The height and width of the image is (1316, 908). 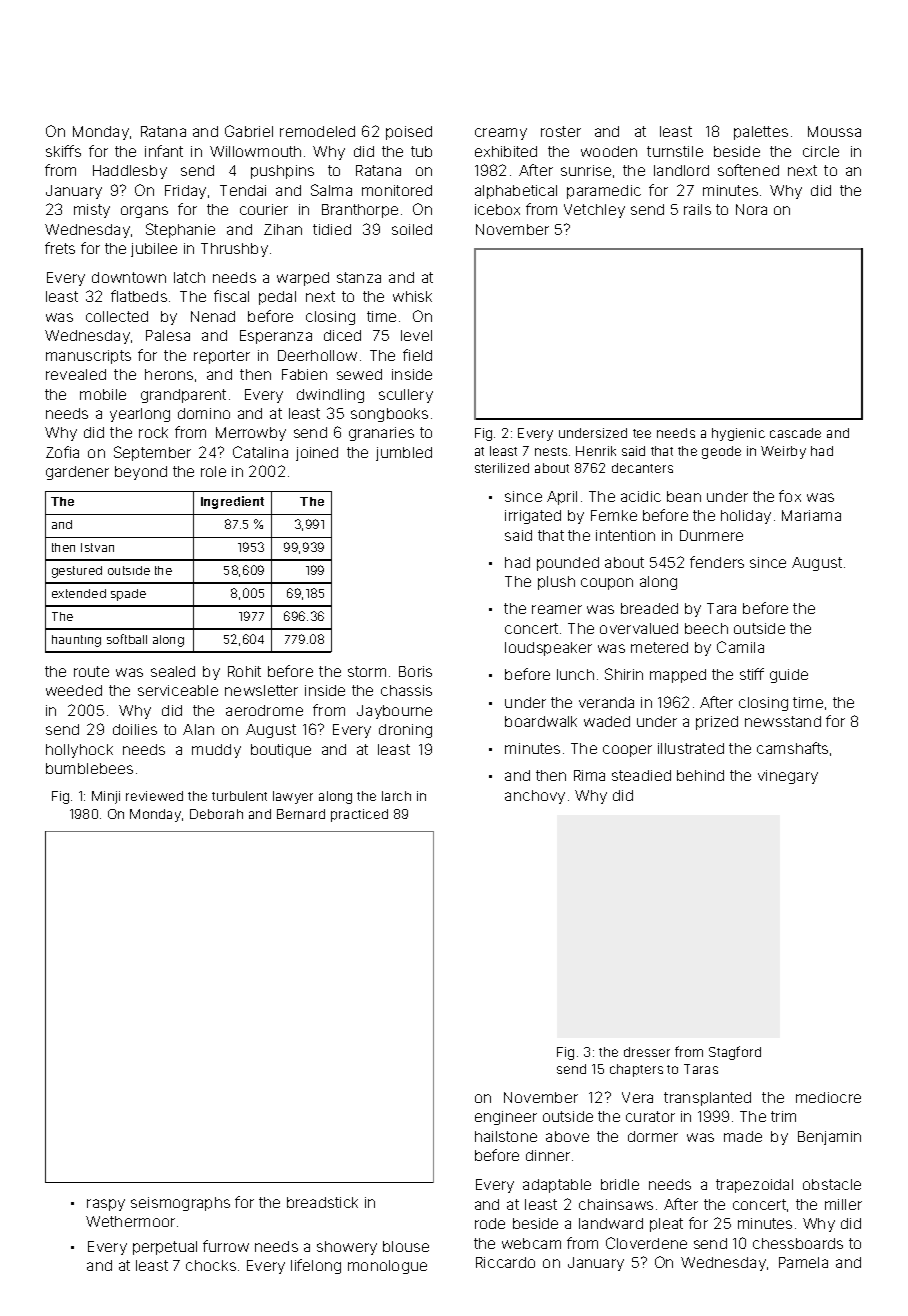 I want to click on creamy, so click(x=501, y=134).
